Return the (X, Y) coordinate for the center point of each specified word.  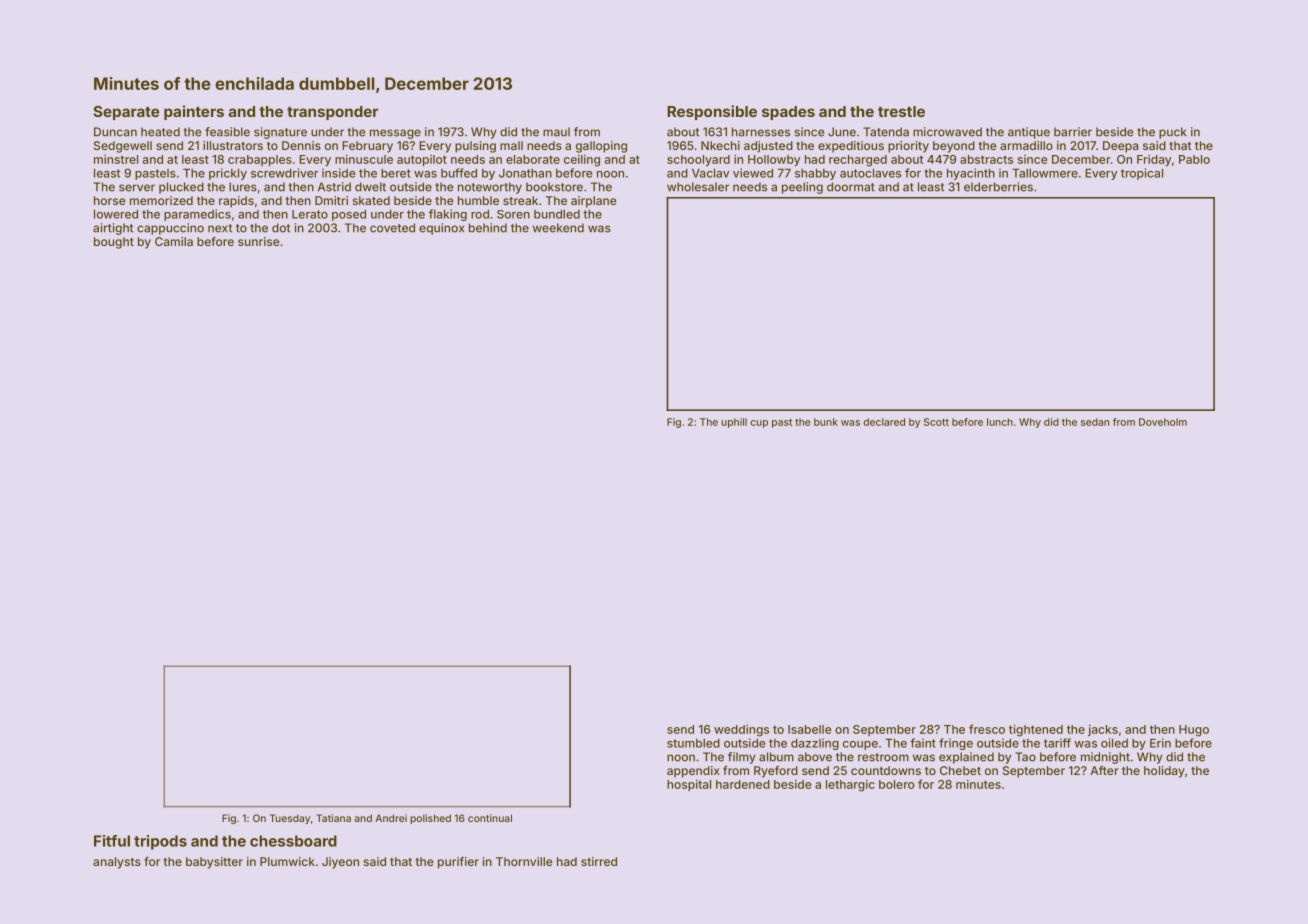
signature (280, 133)
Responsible (712, 112)
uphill (734, 423)
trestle (901, 111)
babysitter (214, 863)
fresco (987, 729)
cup (759, 424)
